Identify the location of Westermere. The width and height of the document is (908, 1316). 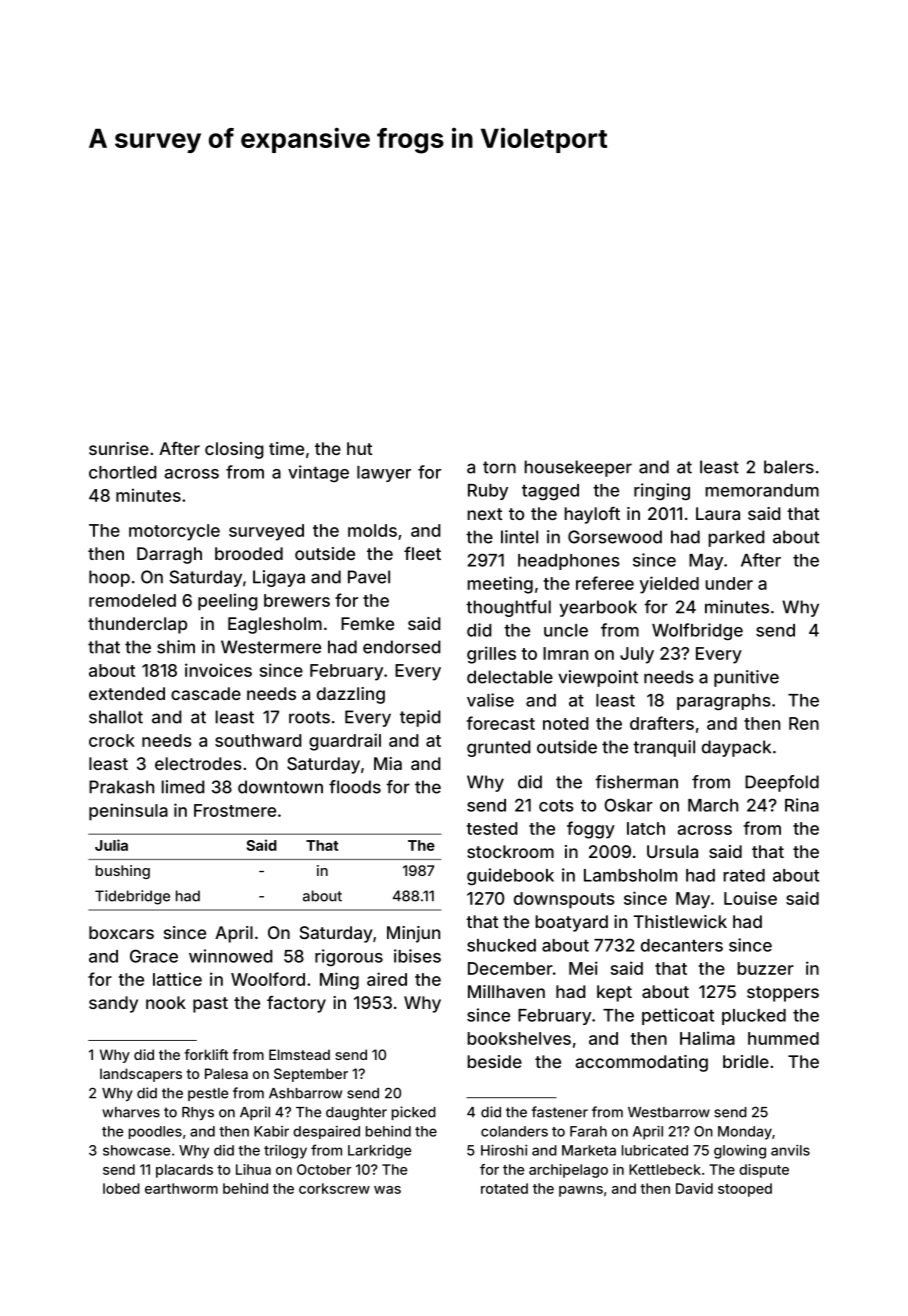
(271, 647).
